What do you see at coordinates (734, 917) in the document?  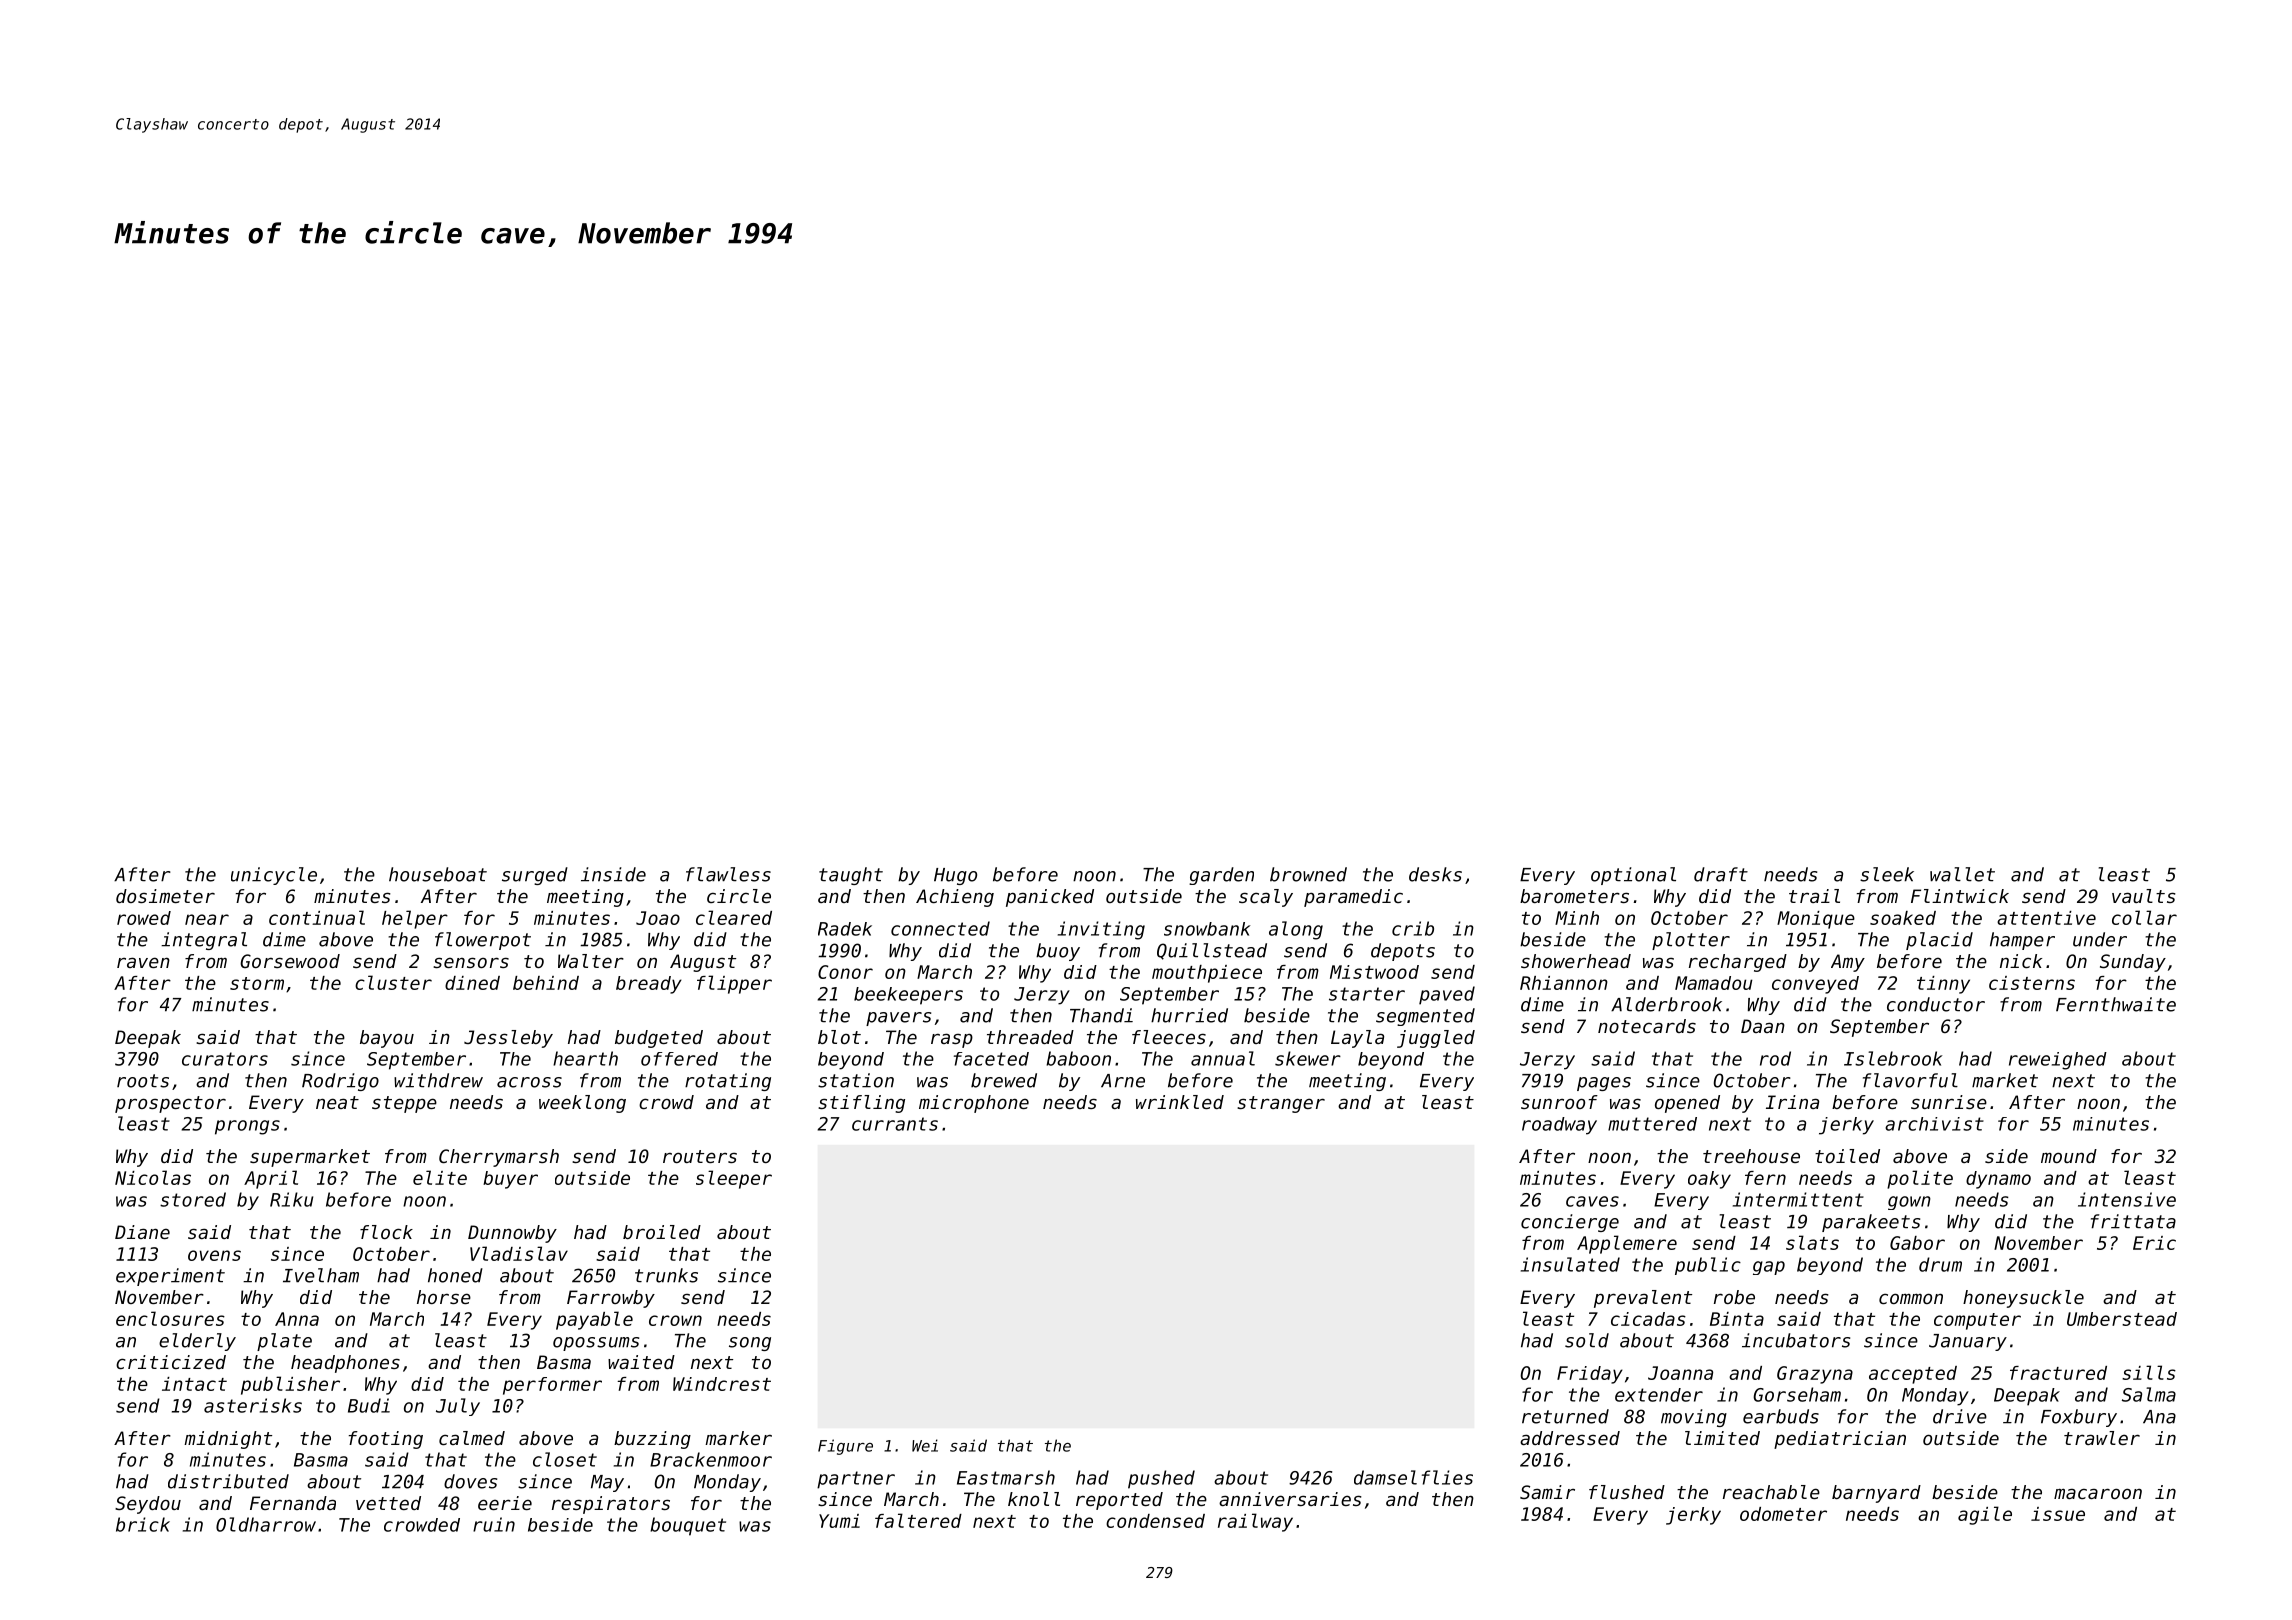 I see `cleared` at bounding box center [734, 917].
